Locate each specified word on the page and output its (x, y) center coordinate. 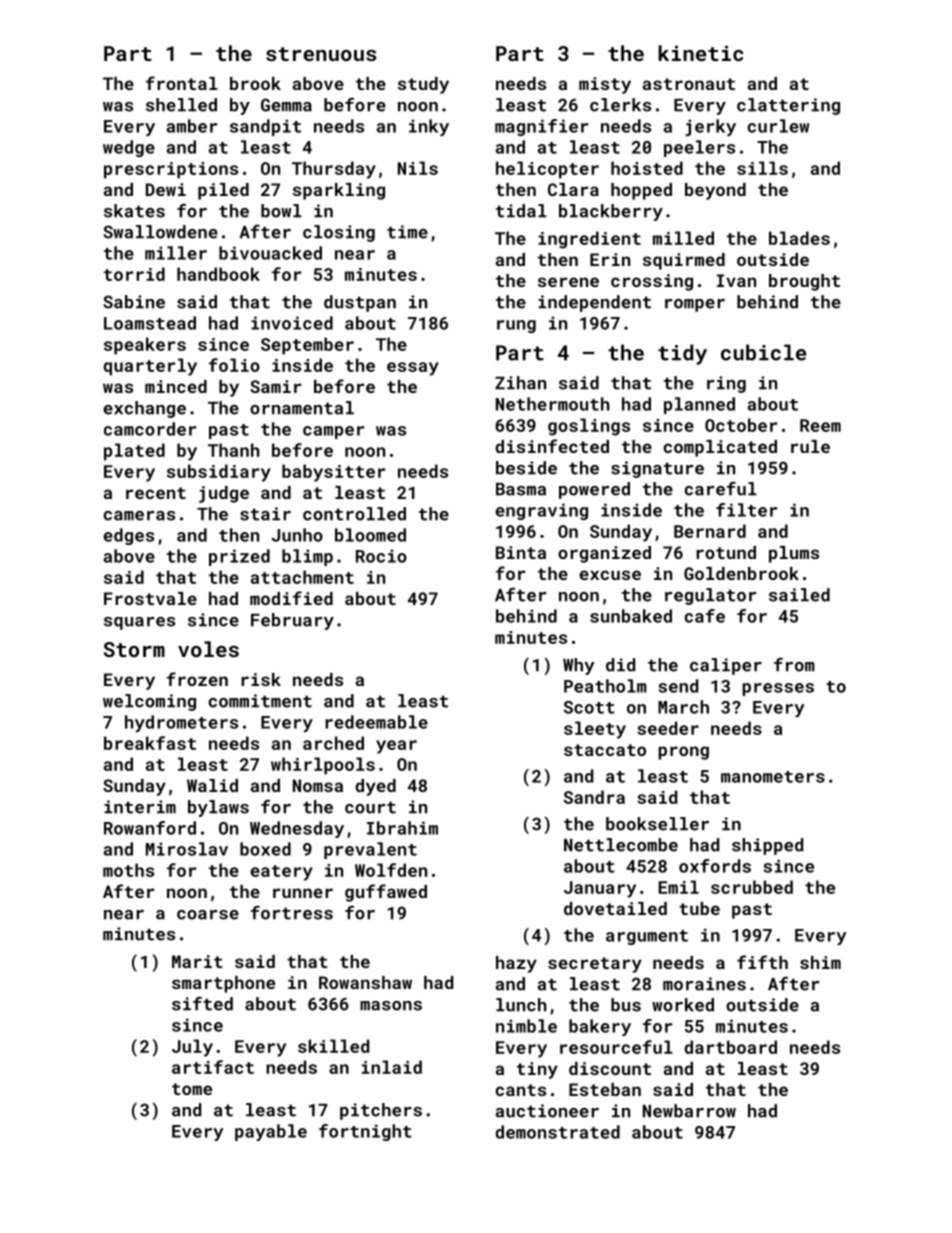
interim (140, 807)
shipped (767, 846)
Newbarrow (689, 1111)
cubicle (763, 352)
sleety (595, 730)
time (407, 232)
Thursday (334, 170)
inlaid (392, 1067)
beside (526, 468)
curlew (778, 126)
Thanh (233, 450)
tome (192, 1089)
